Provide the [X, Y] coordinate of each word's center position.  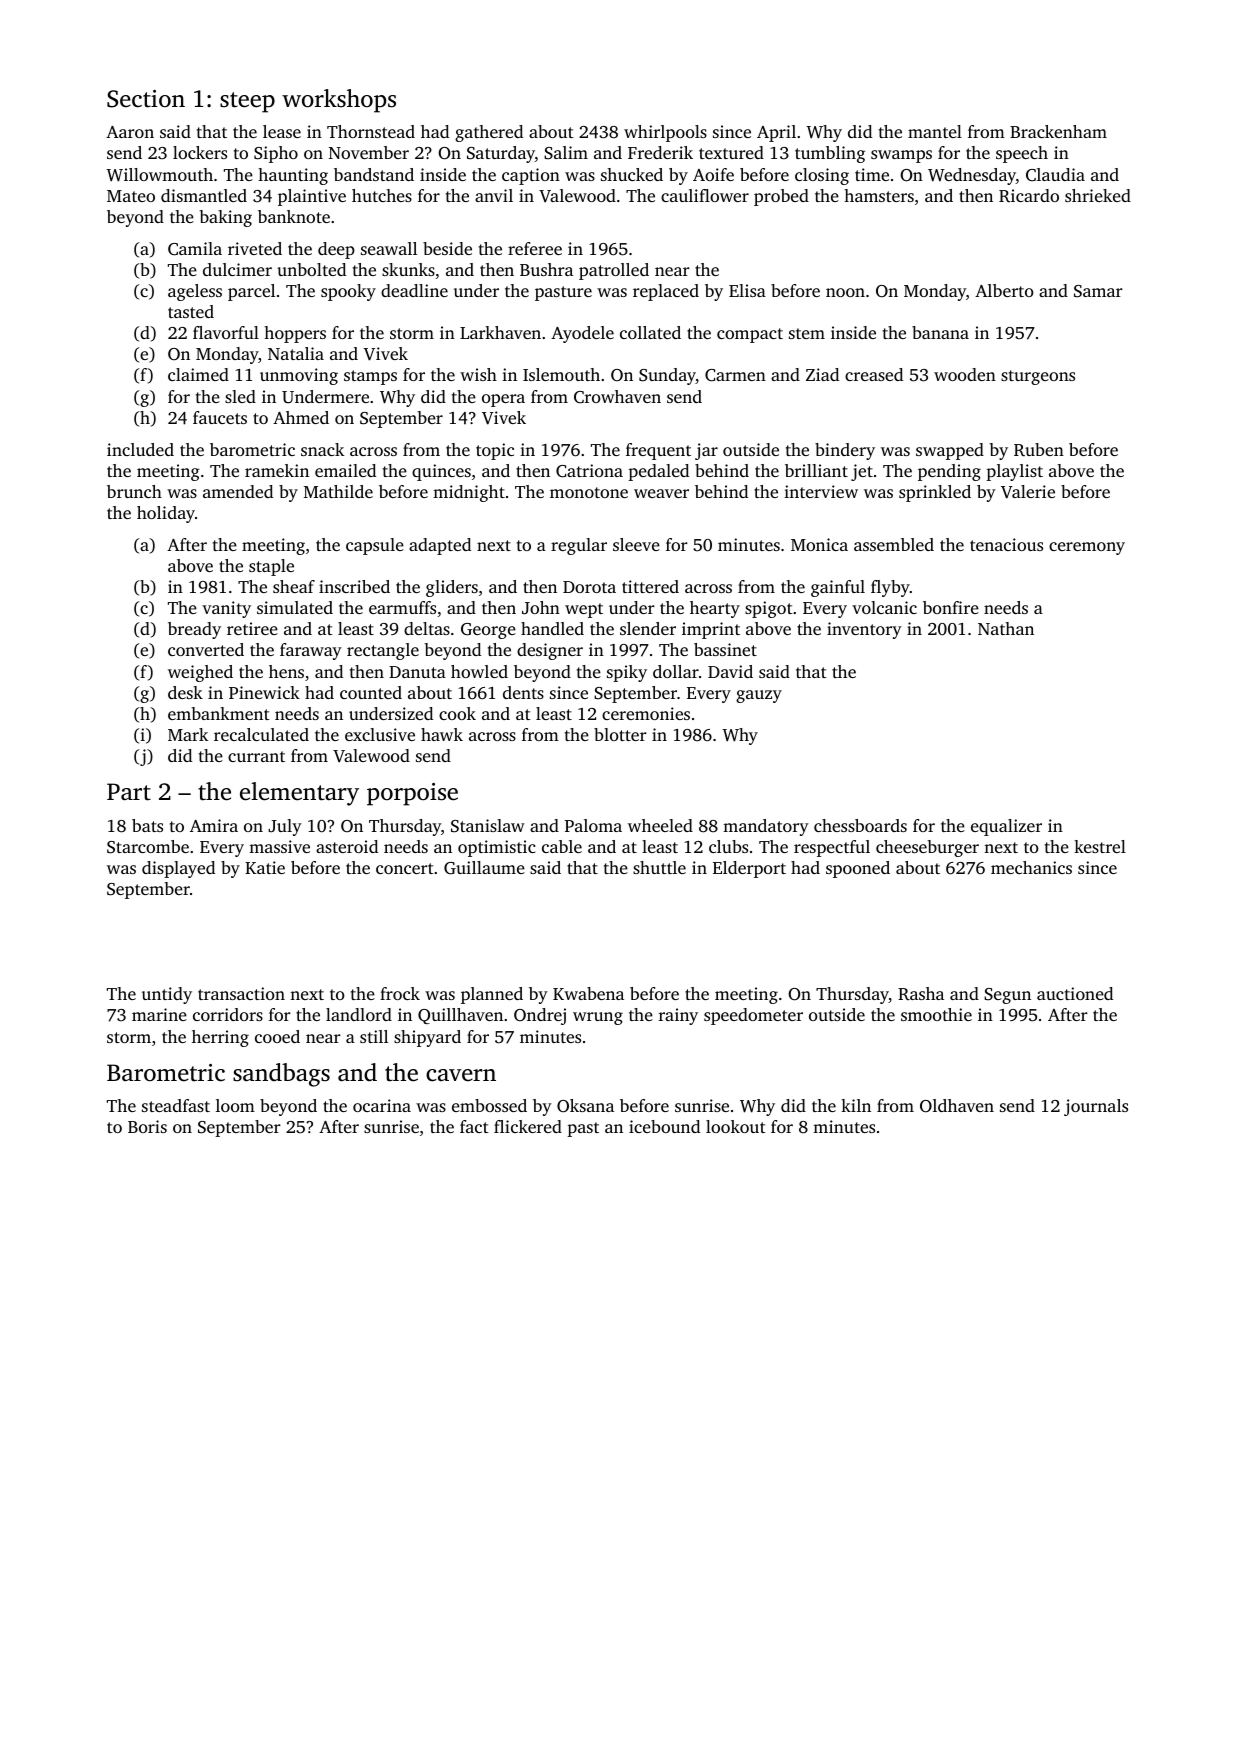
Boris [147, 1126]
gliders [452, 588]
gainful [838, 588]
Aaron [130, 132]
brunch [134, 491]
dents [523, 692]
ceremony [1087, 548]
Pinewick [264, 692]
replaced [666, 292]
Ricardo [1029, 195]
